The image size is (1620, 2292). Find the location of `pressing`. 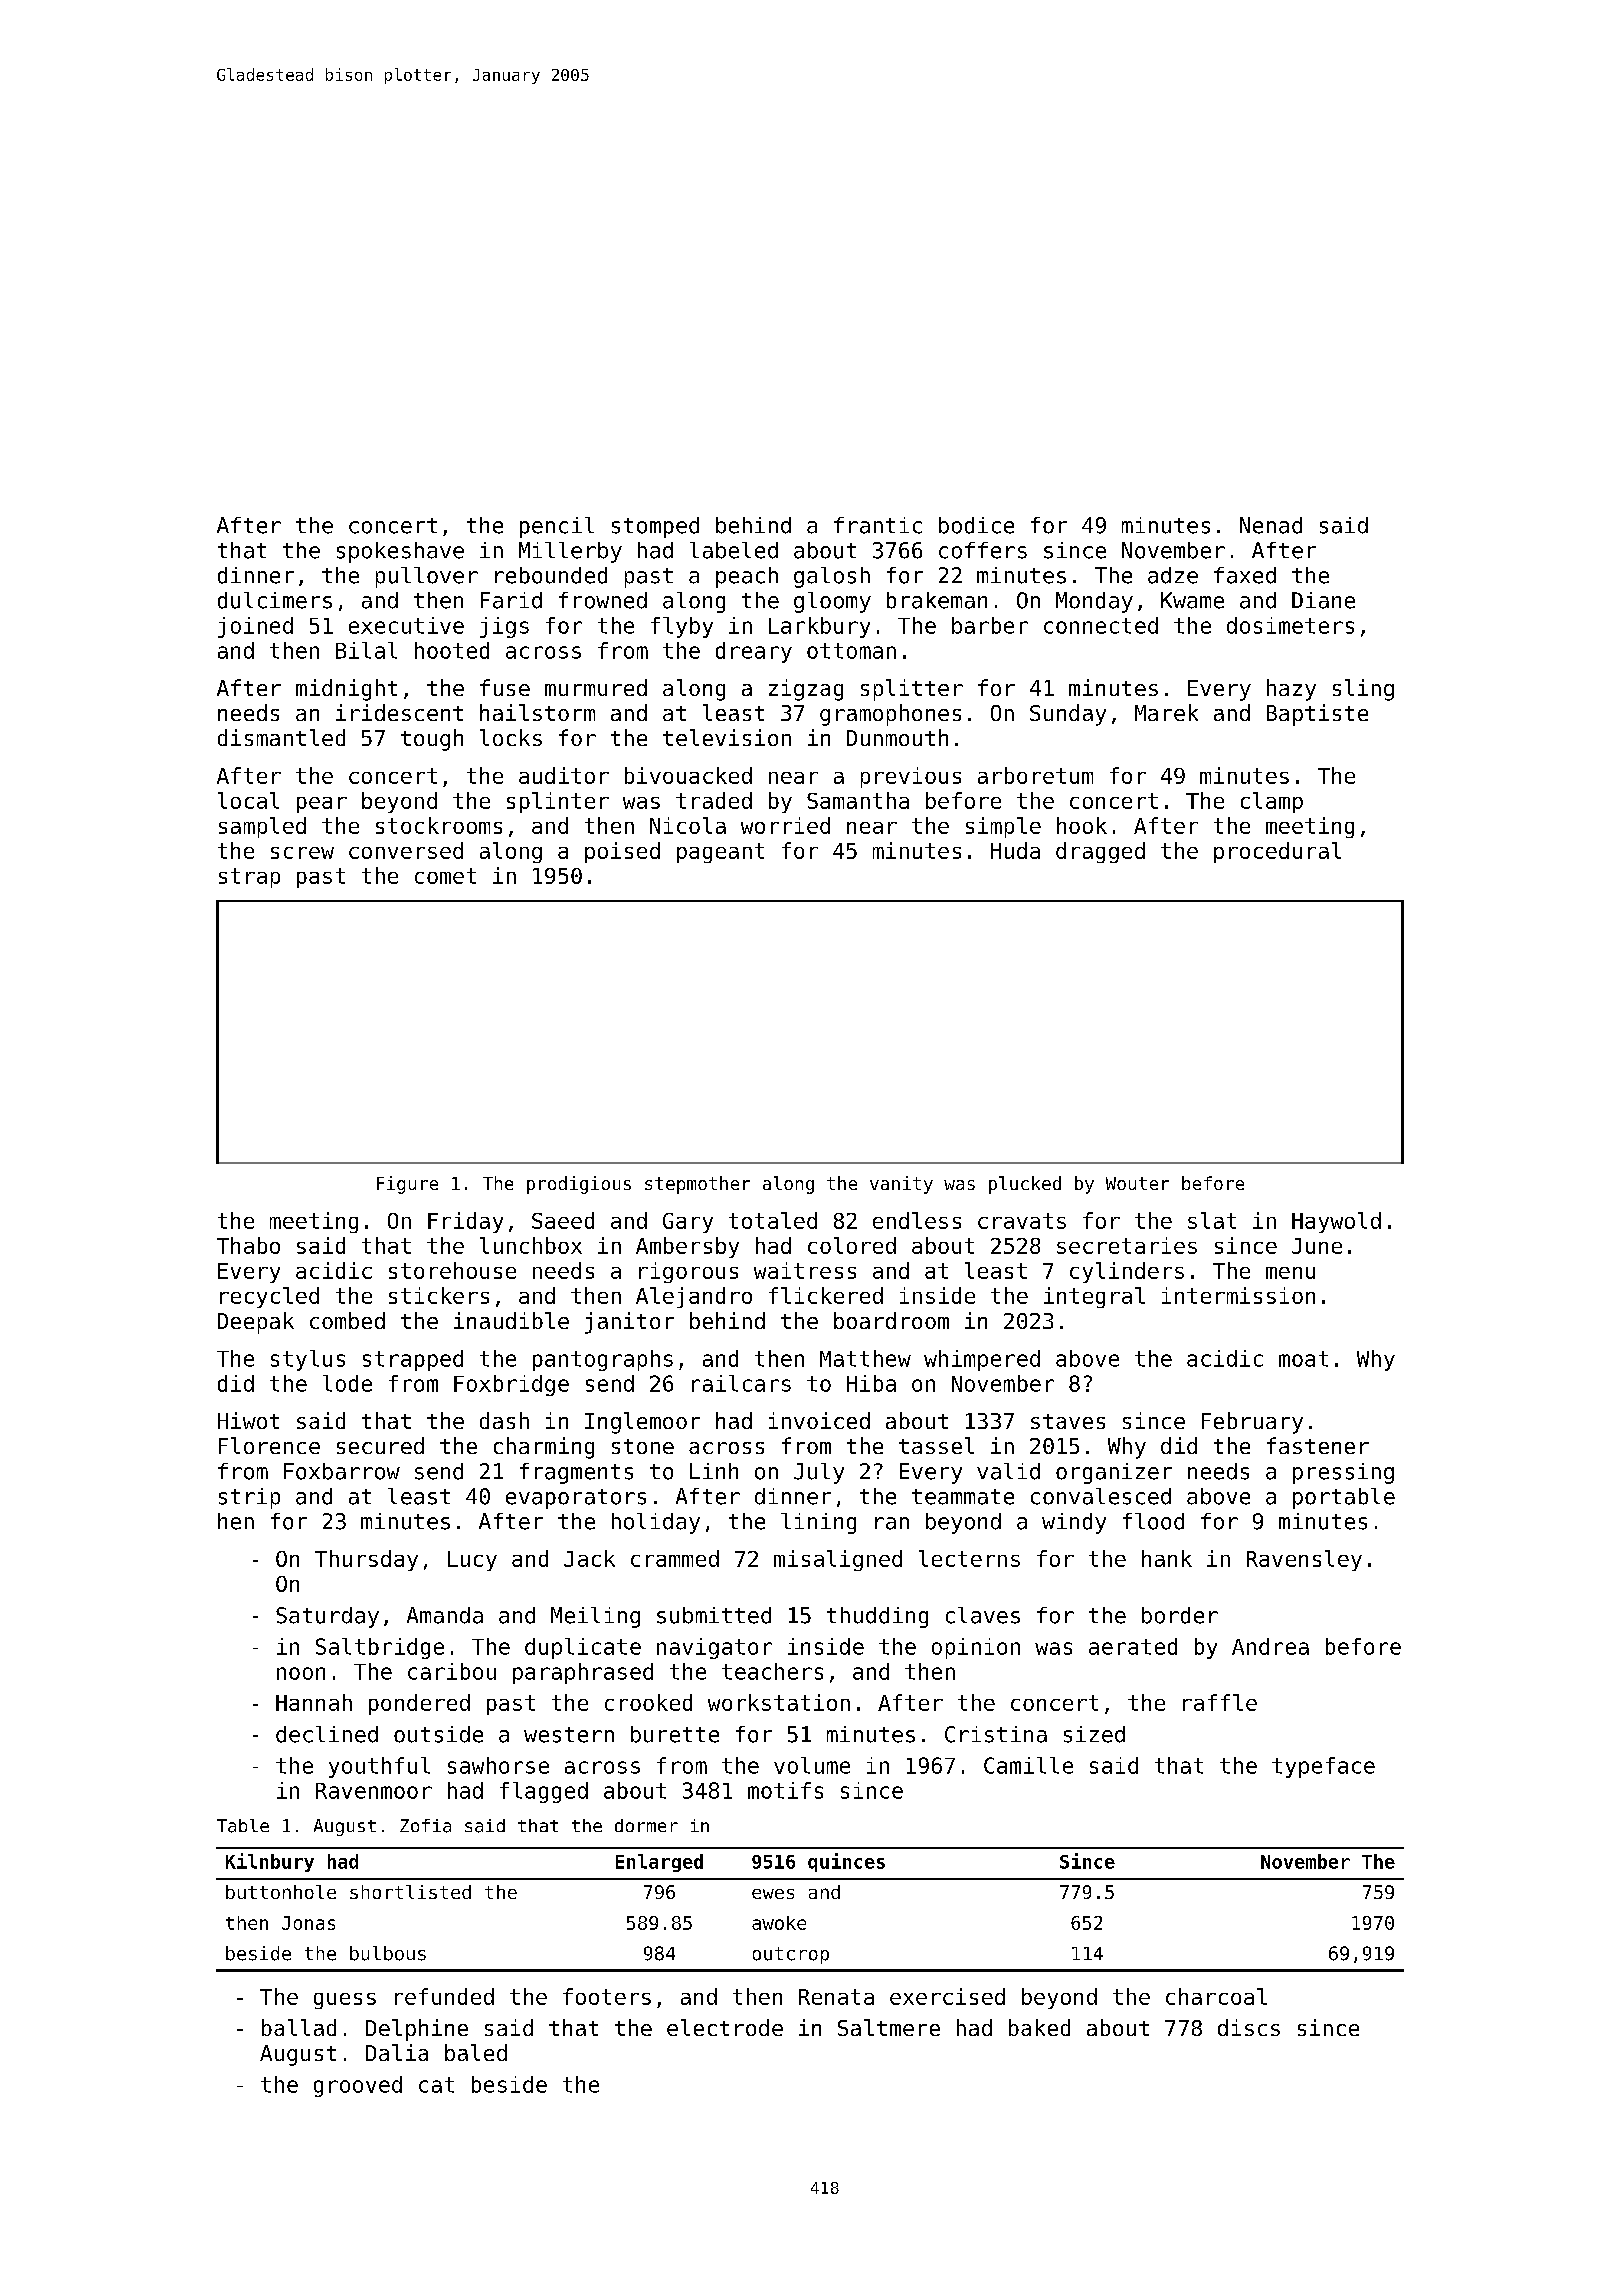

pressing is located at coordinates (1343, 1473).
